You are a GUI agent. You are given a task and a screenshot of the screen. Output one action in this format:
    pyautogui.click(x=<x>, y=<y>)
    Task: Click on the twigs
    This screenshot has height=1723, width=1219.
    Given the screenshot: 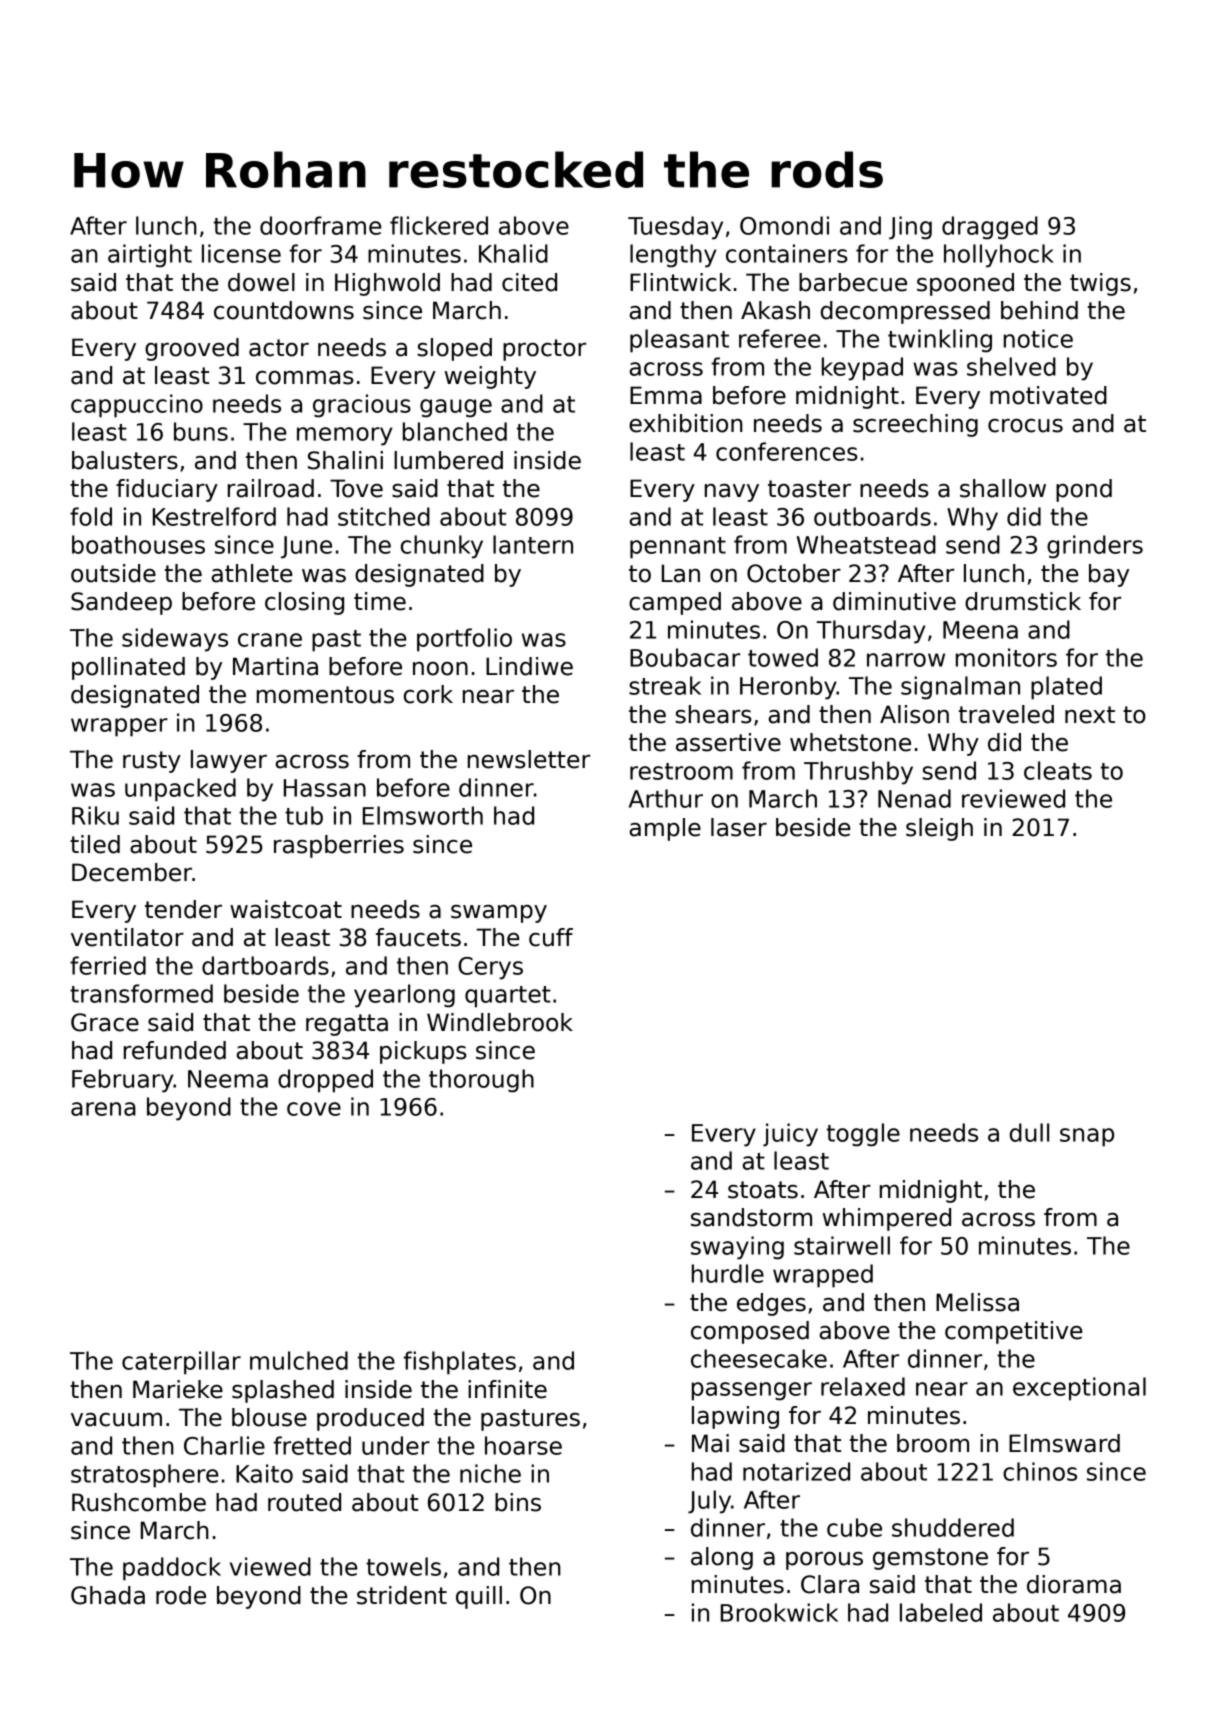 What is the action you would take?
    pyautogui.click(x=1100, y=284)
